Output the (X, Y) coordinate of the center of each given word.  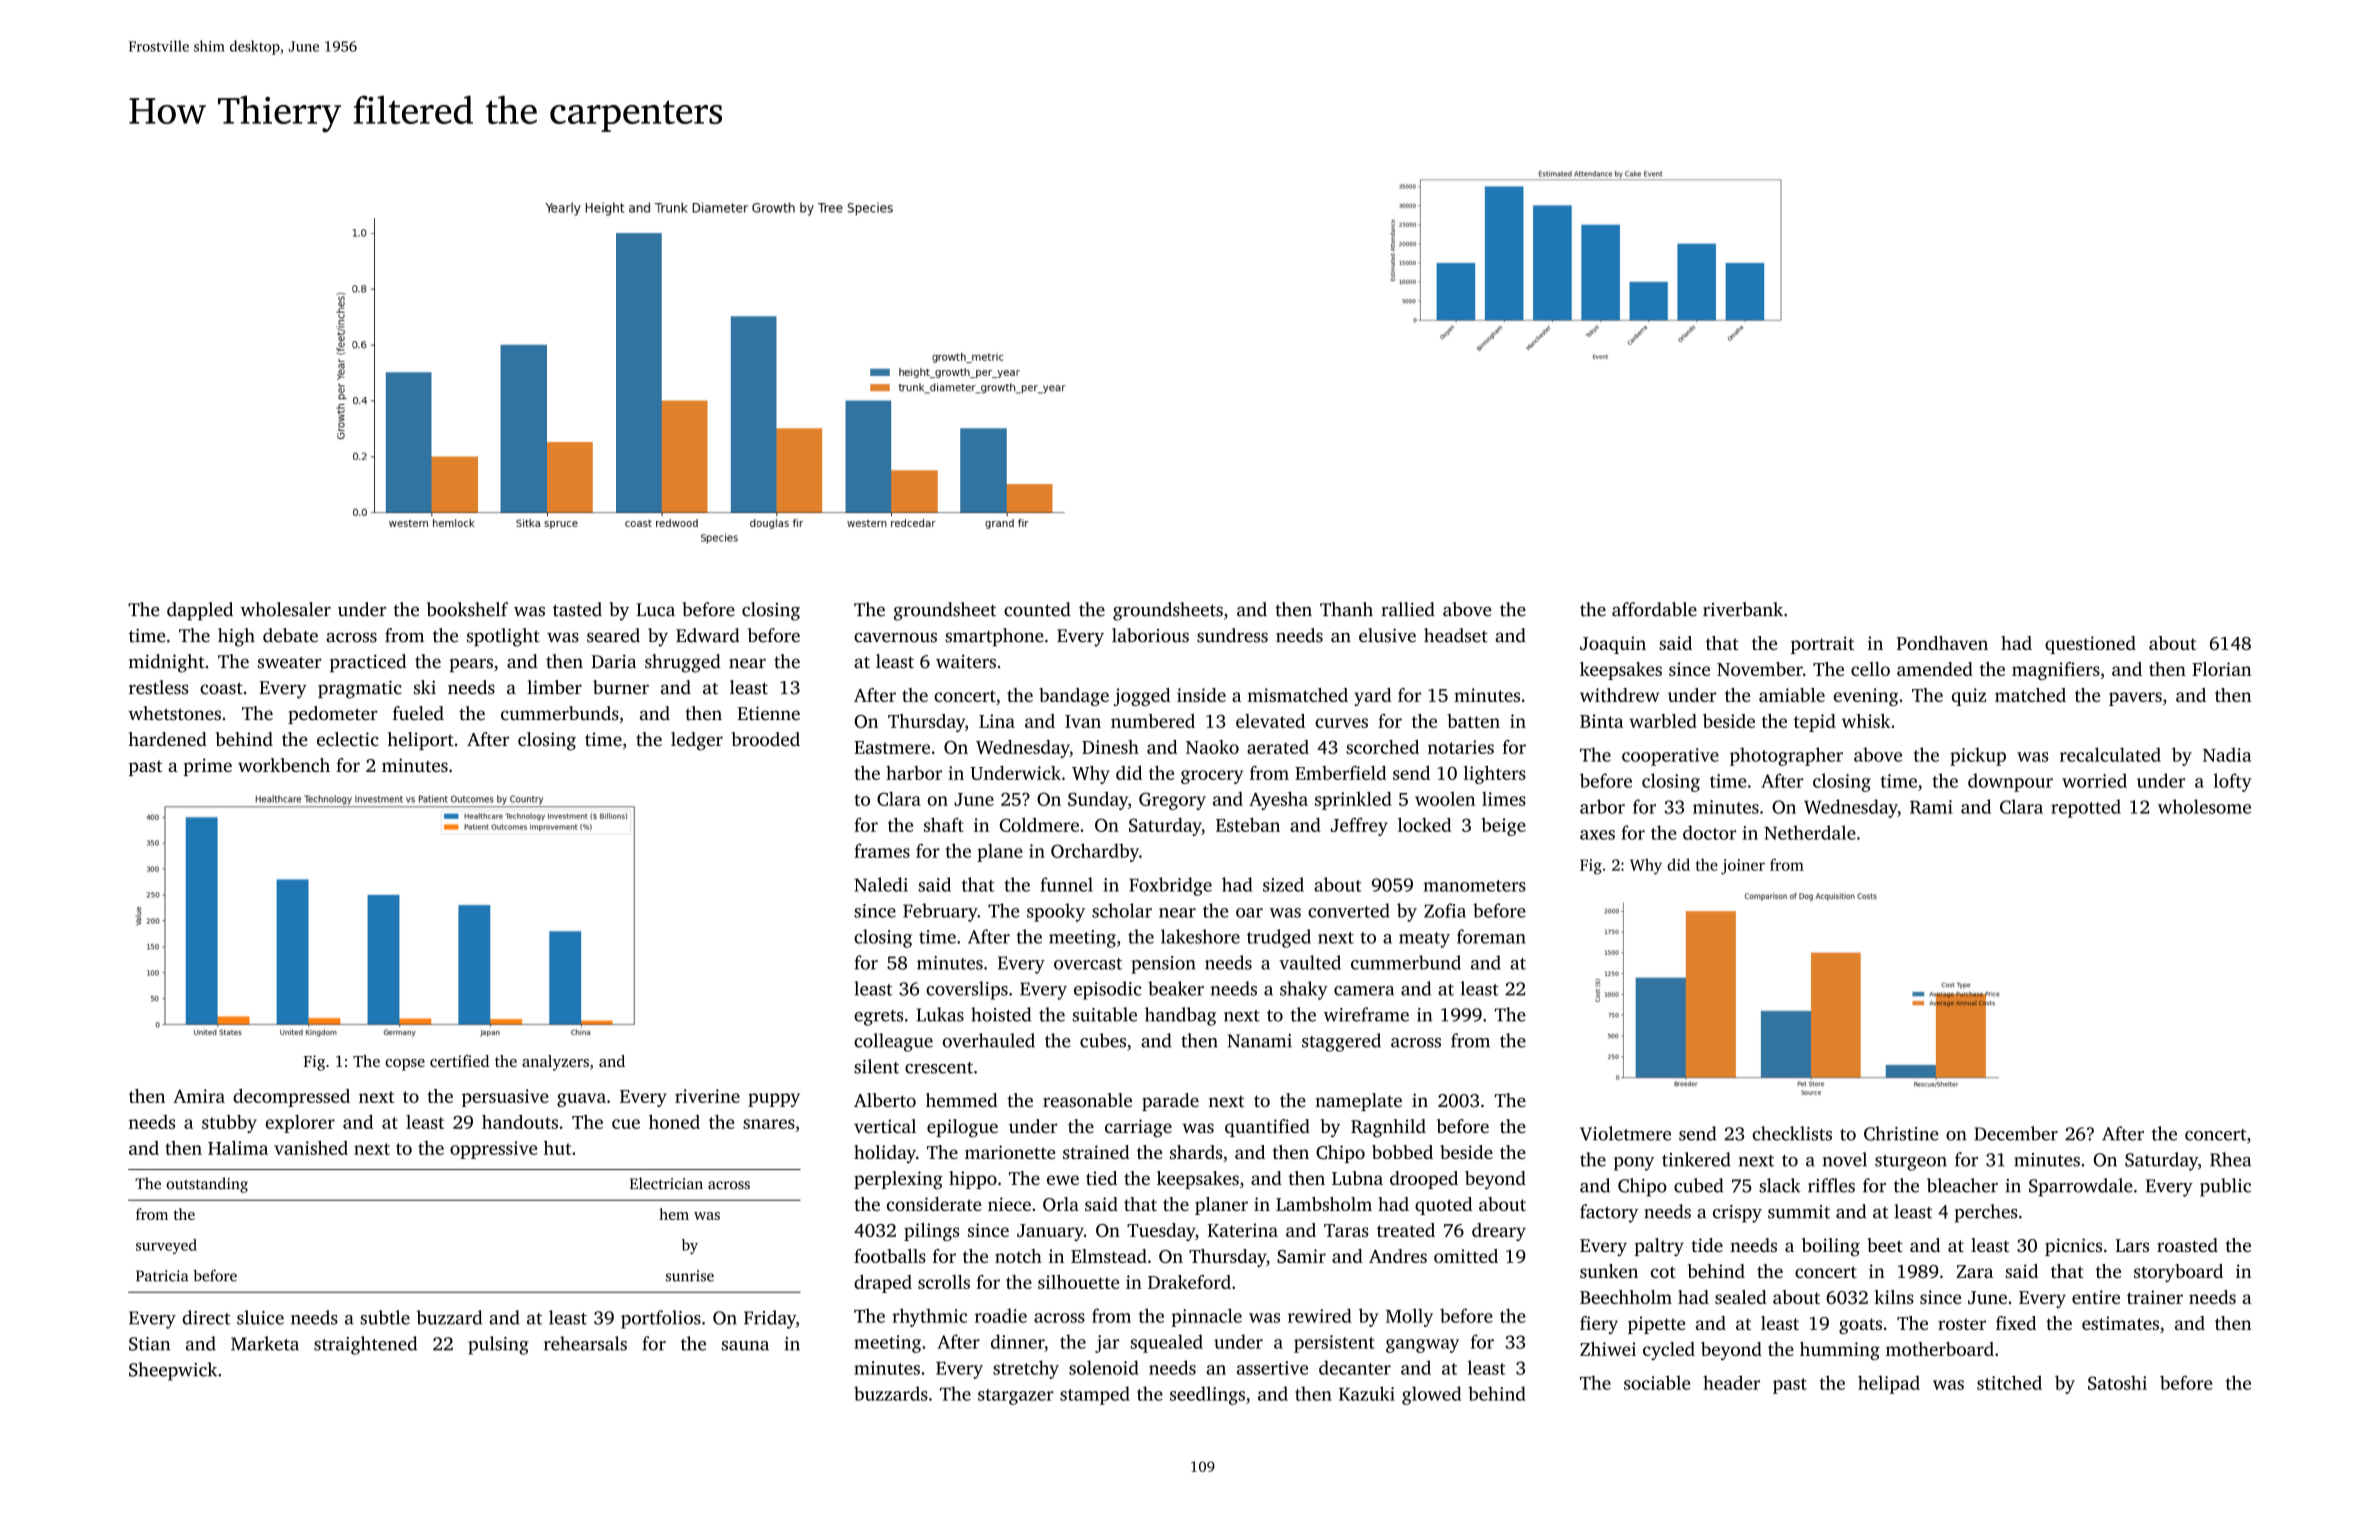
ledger (697, 741)
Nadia (2227, 754)
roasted (2187, 1245)
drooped (1424, 1180)
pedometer (332, 715)
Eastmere (892, 747)
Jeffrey (1359, 826)
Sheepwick (173, 1371)
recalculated (2110, 754)
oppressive (493, 1150)
